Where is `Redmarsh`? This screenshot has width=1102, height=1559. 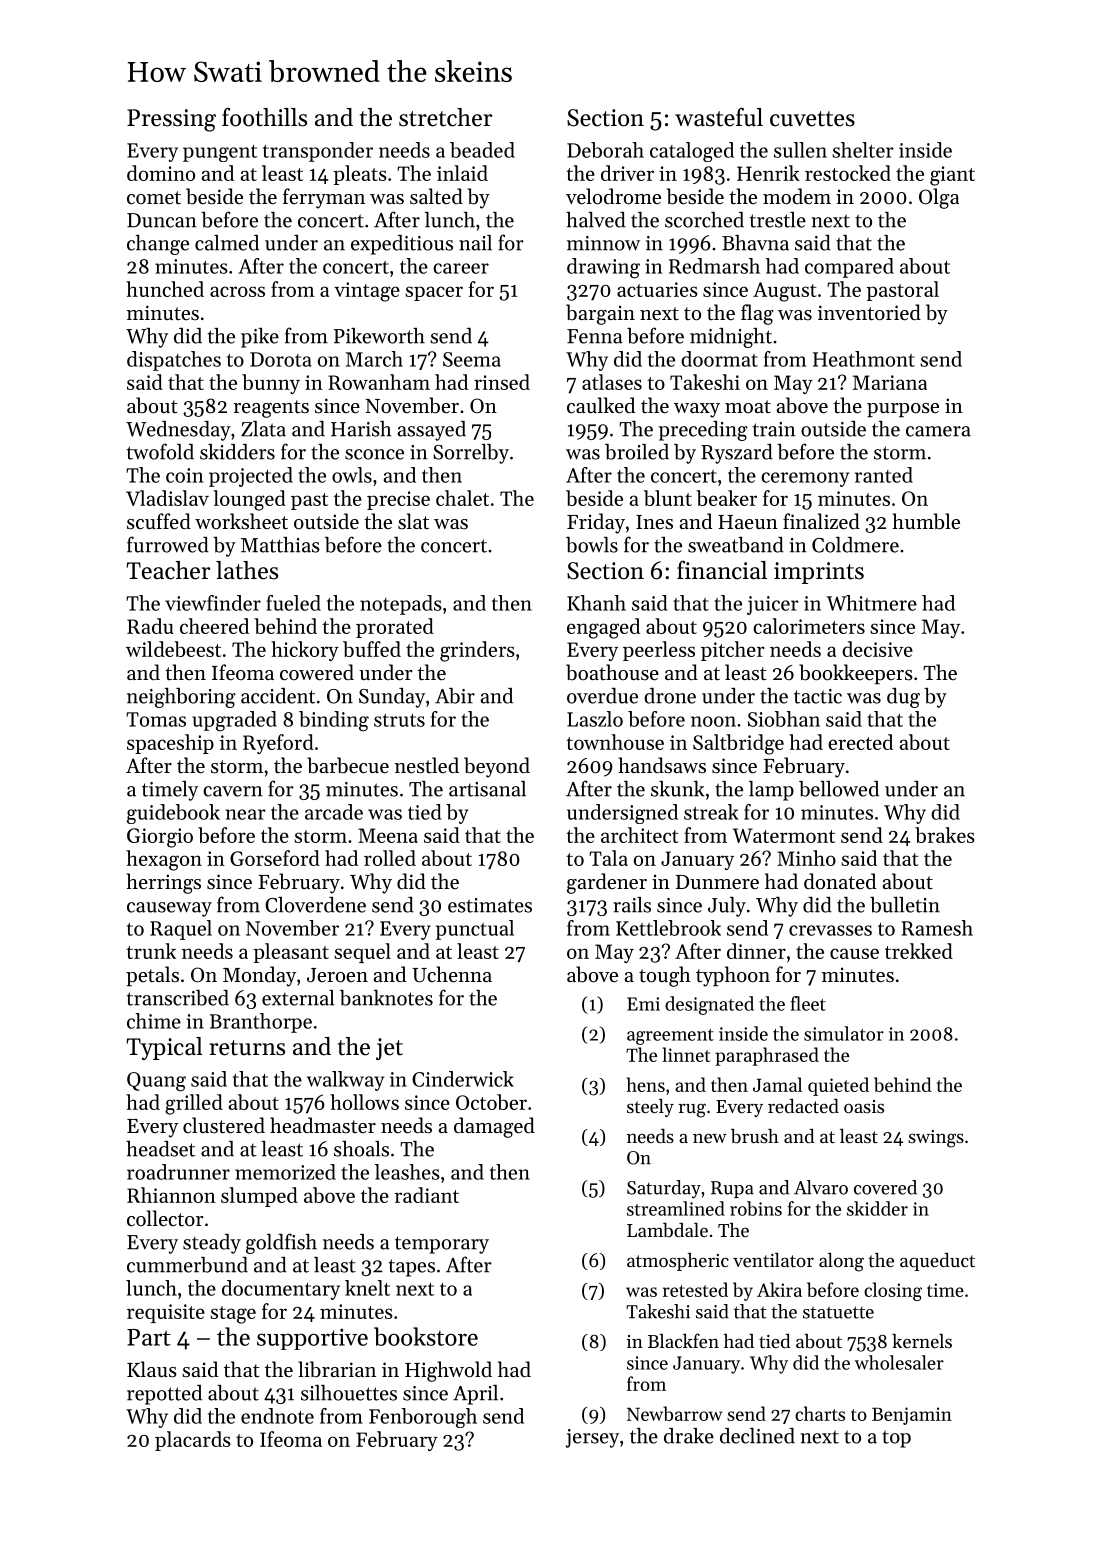
Redmarsh is located at coordinates (714, 266).
